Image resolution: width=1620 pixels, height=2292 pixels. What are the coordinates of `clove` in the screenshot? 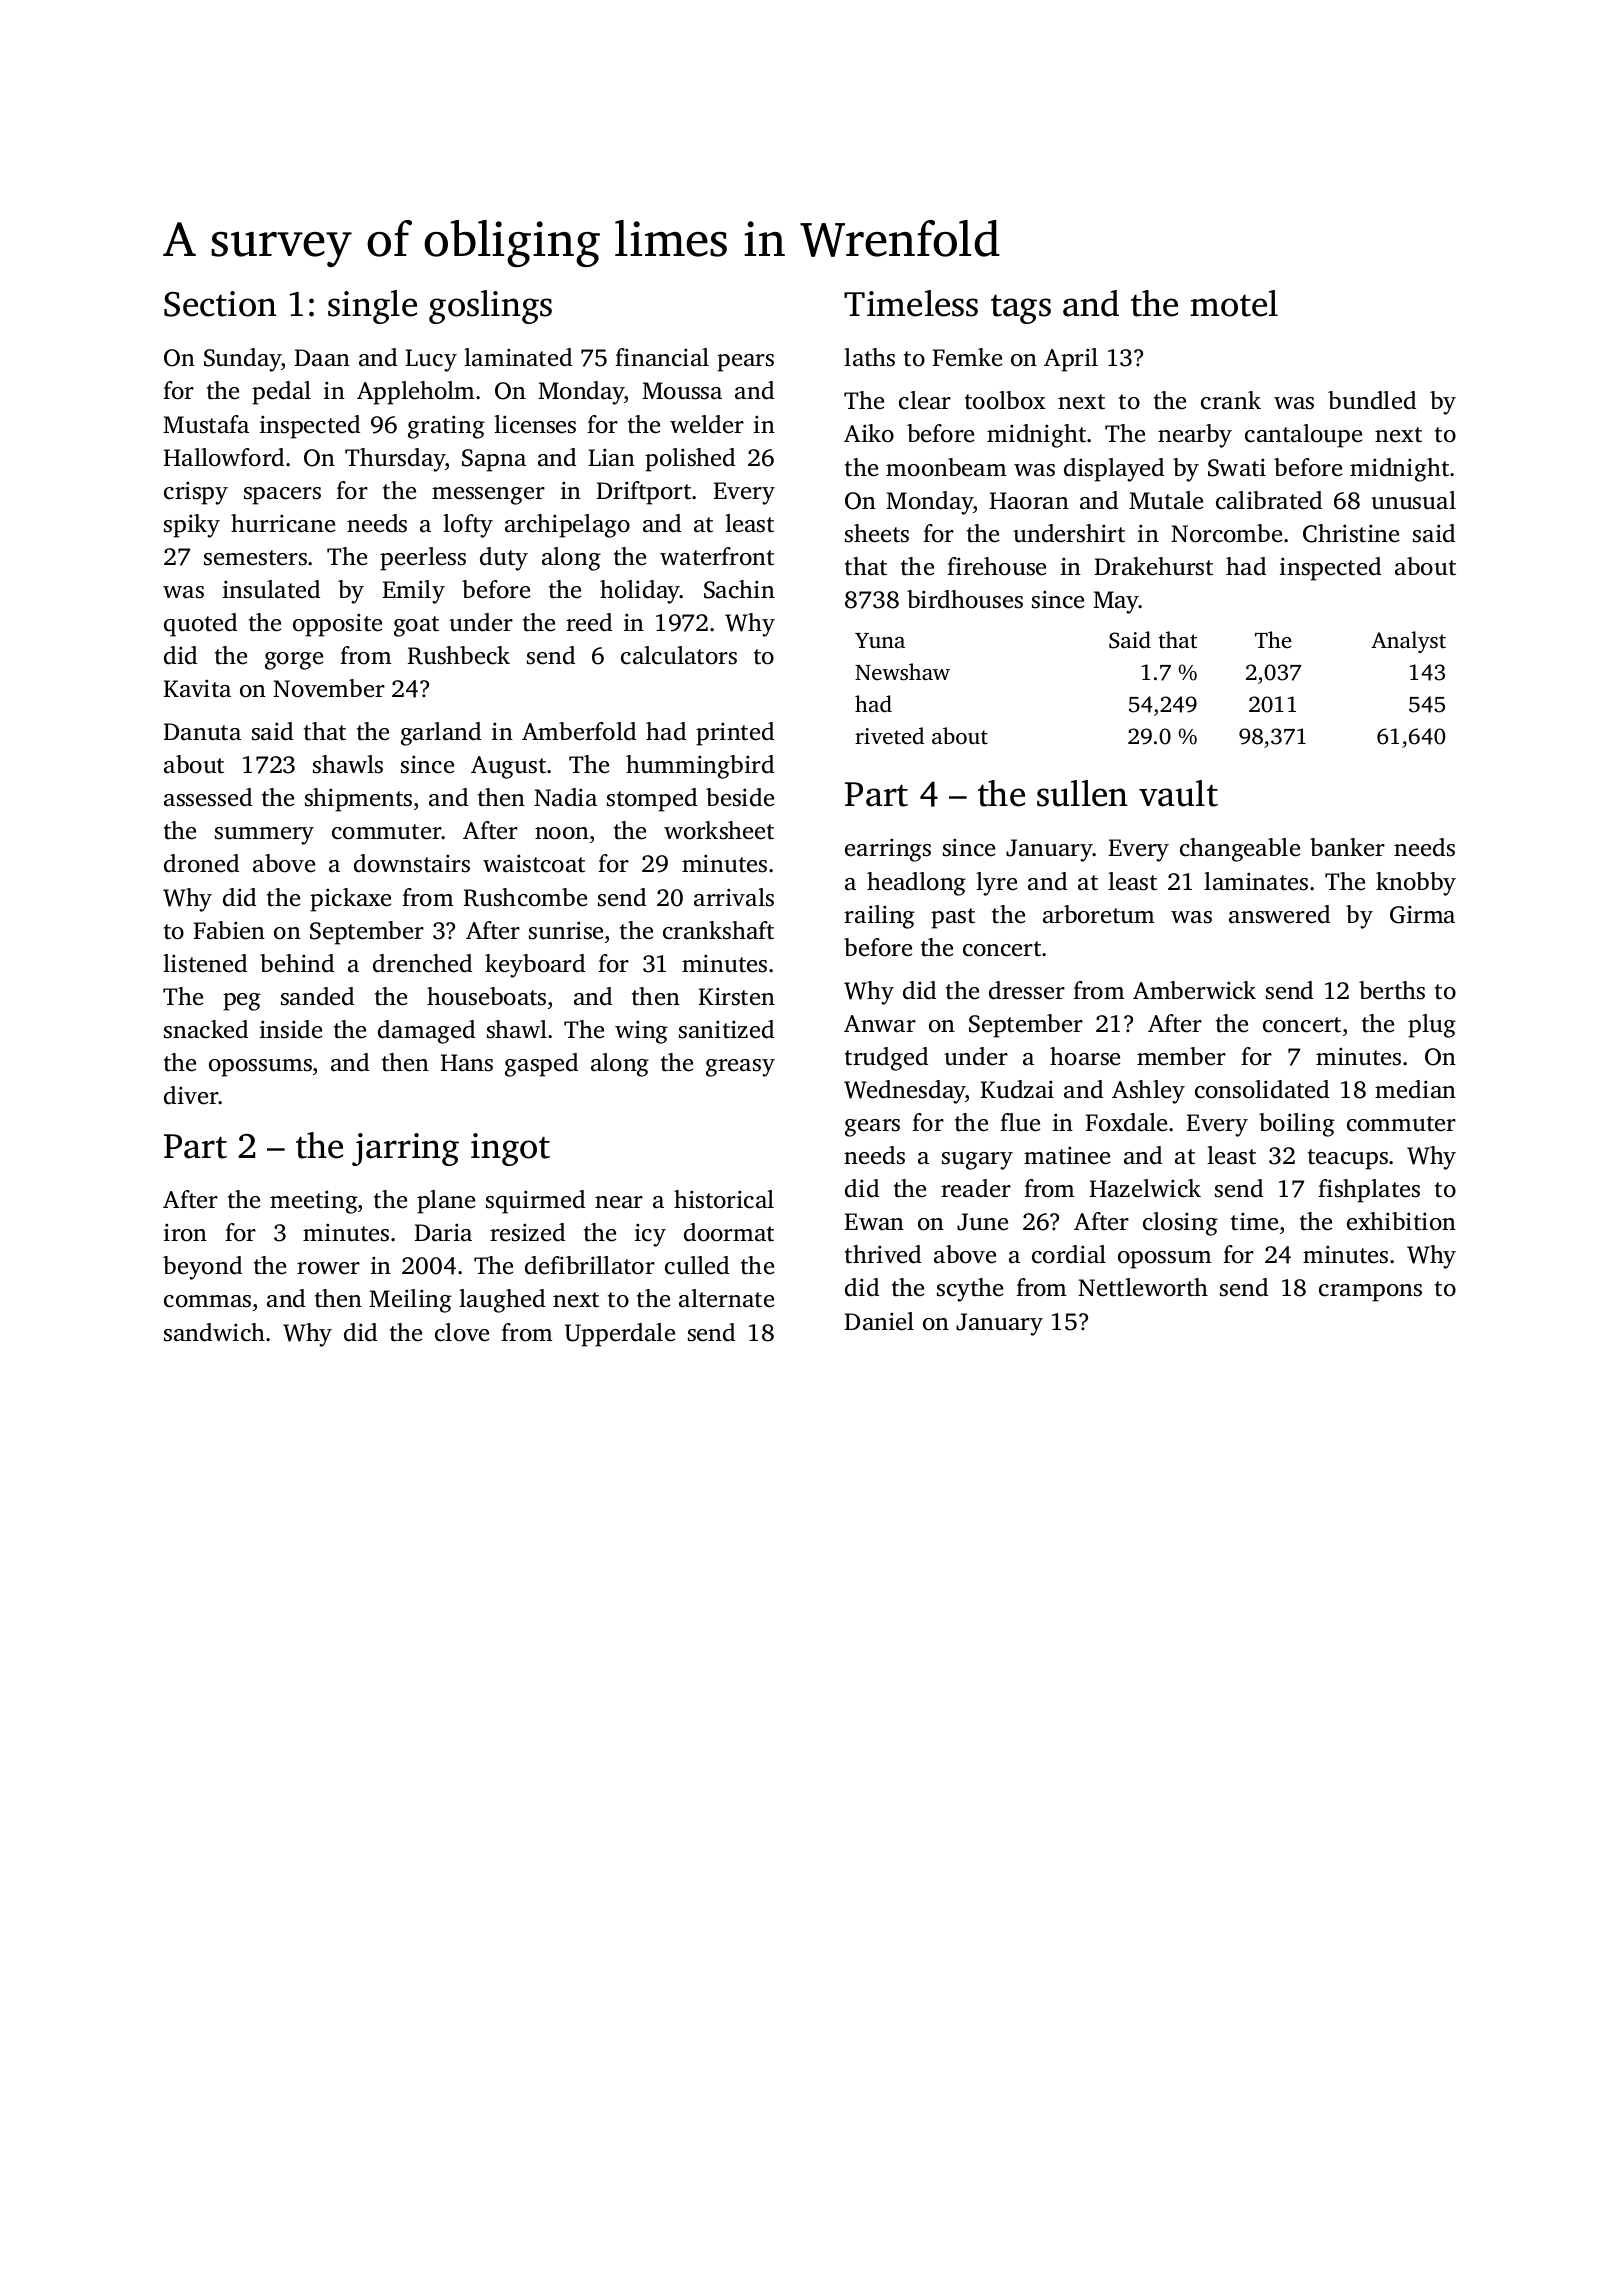 It's located at (462, 1332).
